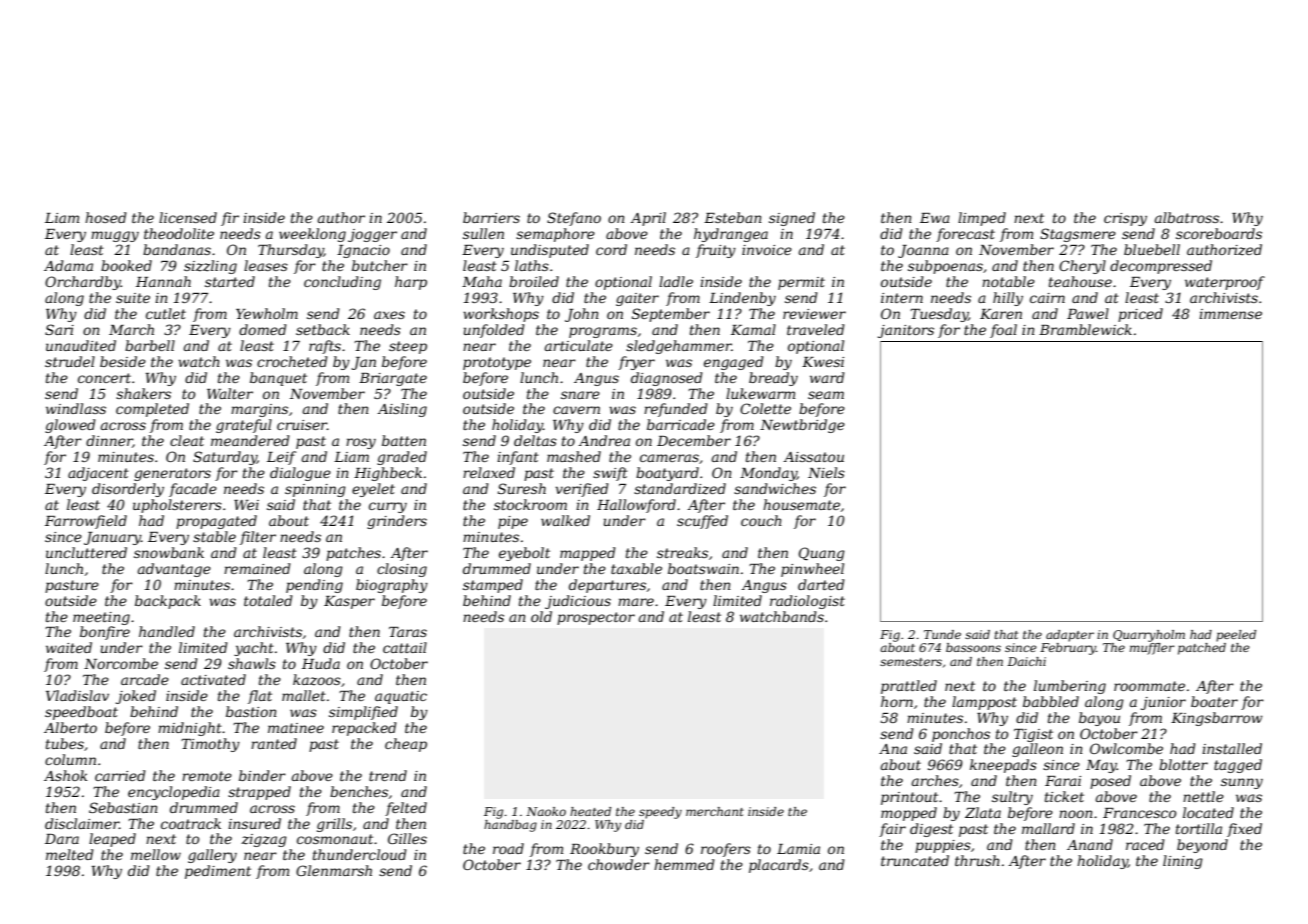 This screenshot has width=1308, height=924. What do you see at coordinates (822, 554) in the screenshot?
I see `Quang` at bounding box center [822, 554].
